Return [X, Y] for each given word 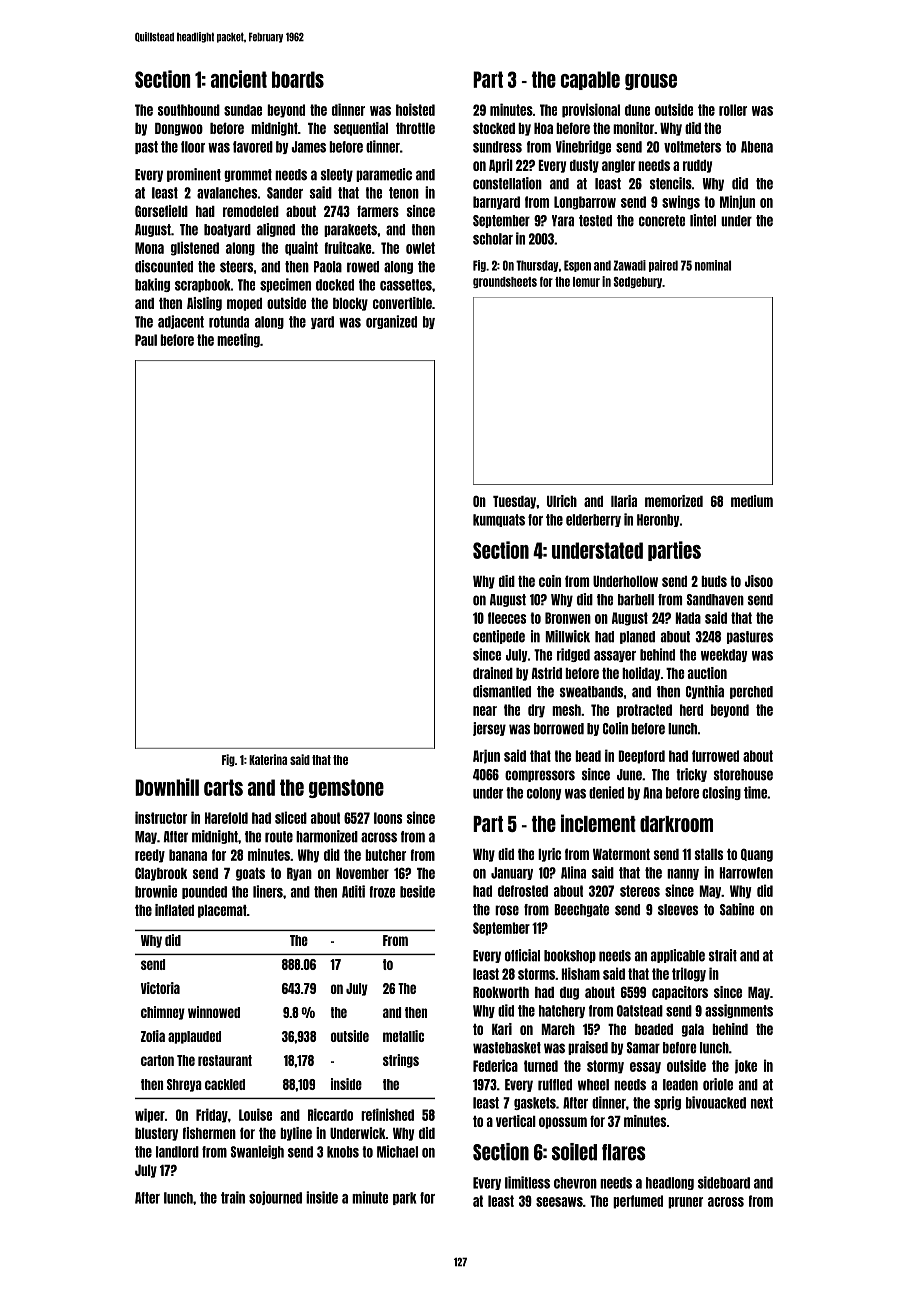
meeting [238, 340]
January [512, 873]
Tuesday [514, 502]
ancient [239, 79]
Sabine [737, 909]
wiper [150, 1115]
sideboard [724, 1182]
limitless [527, 1182]
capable [590, 80]
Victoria [160, 988]
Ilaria [624, 501]
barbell [636, 600]
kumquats [499, 520]
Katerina [268, 759]
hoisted [415, 109]
